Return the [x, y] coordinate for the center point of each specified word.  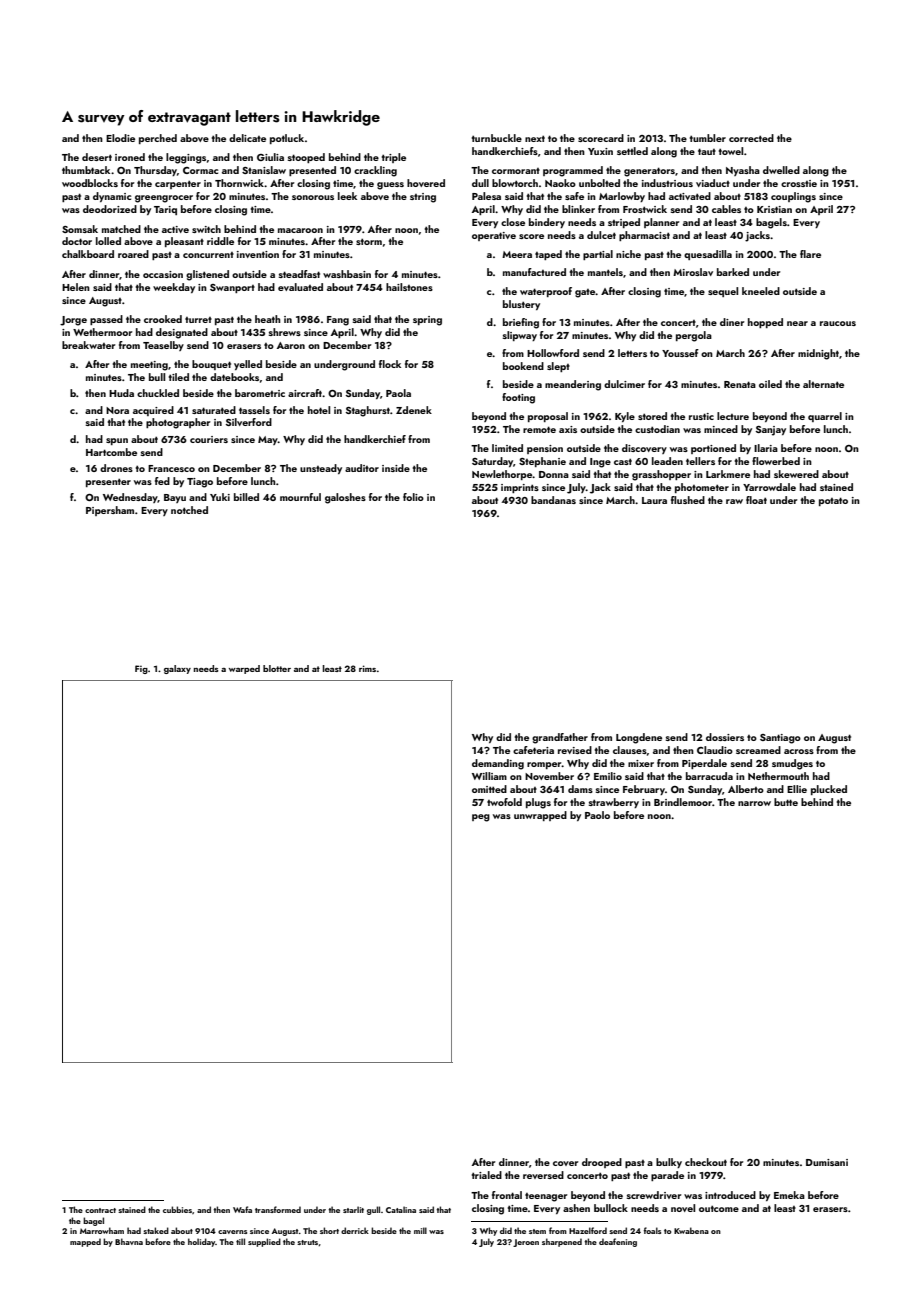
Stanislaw [264, 170]
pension [545, 449]
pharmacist [644, 236]
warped [244, 669]
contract [100, 1210]
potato [833, 501]
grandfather [560, 738]
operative [494, 236]
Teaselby [163, 346]
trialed [487, 1175]
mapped [85, 1242]
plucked [829, 790]
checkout [706, 1162]
